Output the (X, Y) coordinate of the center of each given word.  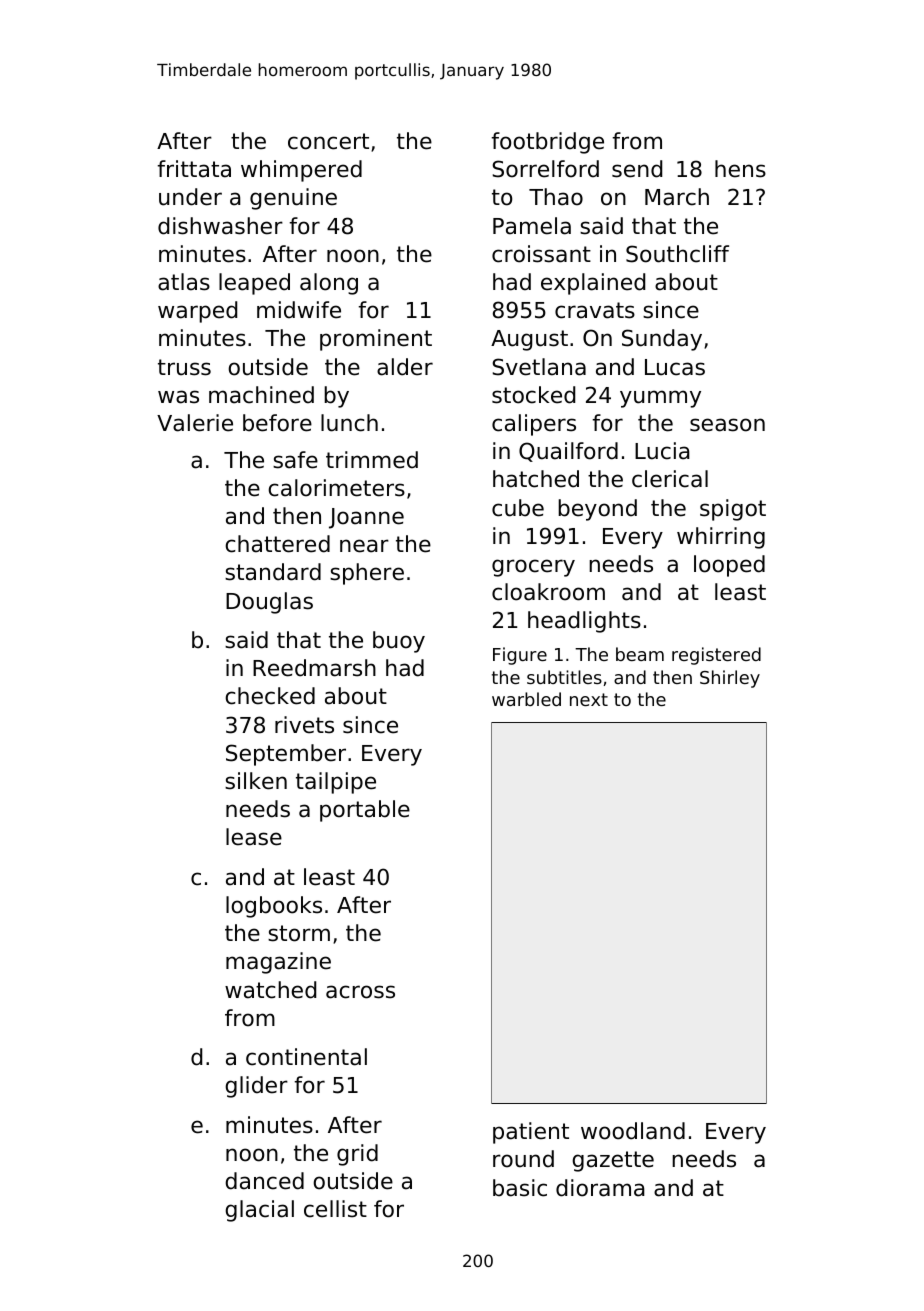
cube (518, 508)
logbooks (274, 907)
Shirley (730, 679)
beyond (597, 510)
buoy (399, 642)
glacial (259, 1211)
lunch (349, 423)
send (637, 169)
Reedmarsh (314, 668)
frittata (194, 169)
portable (365, 811)
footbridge (547, 143)
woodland (633, 1131)
